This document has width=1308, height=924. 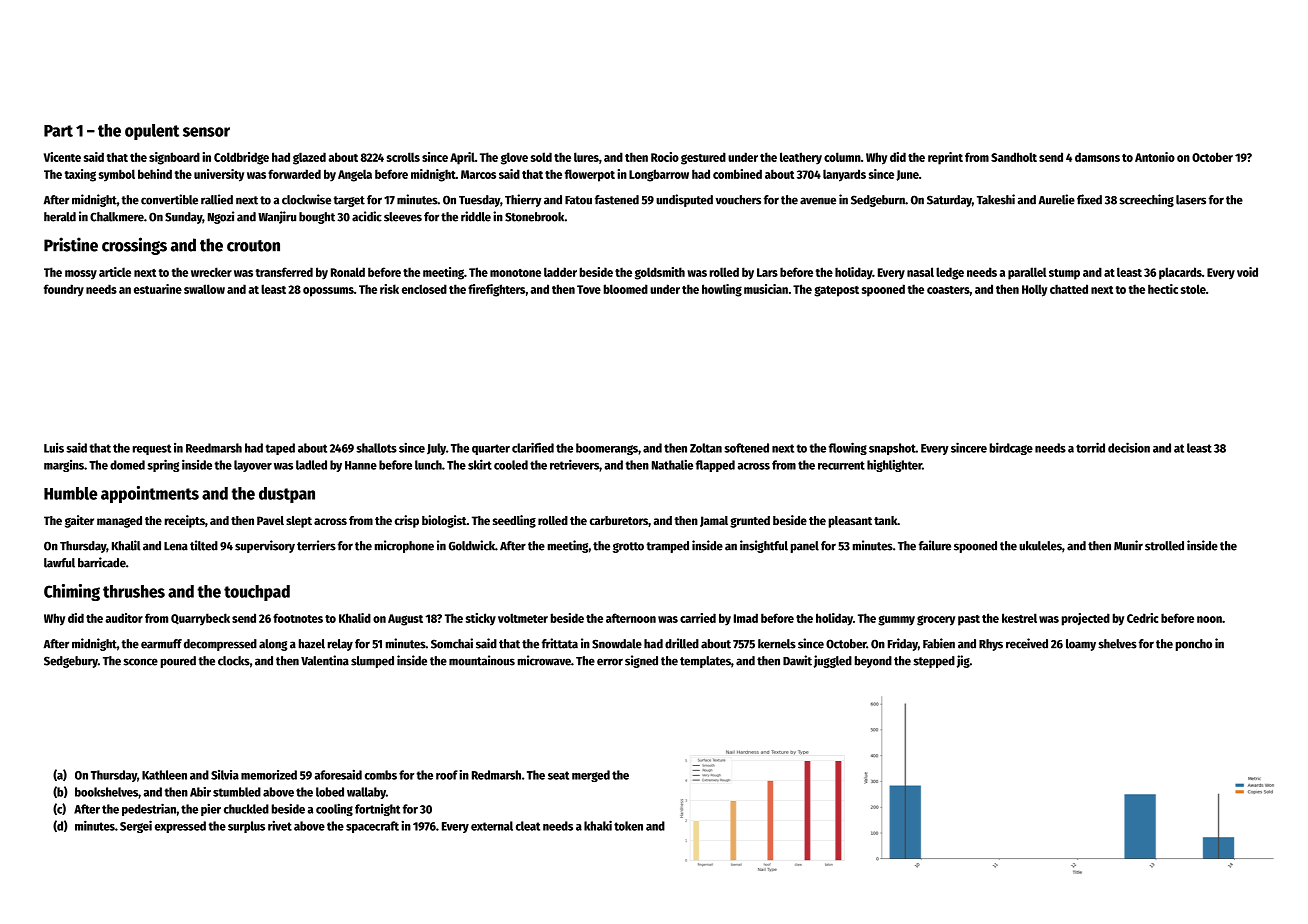 I want to click on token, so click(x=628, y=826).
